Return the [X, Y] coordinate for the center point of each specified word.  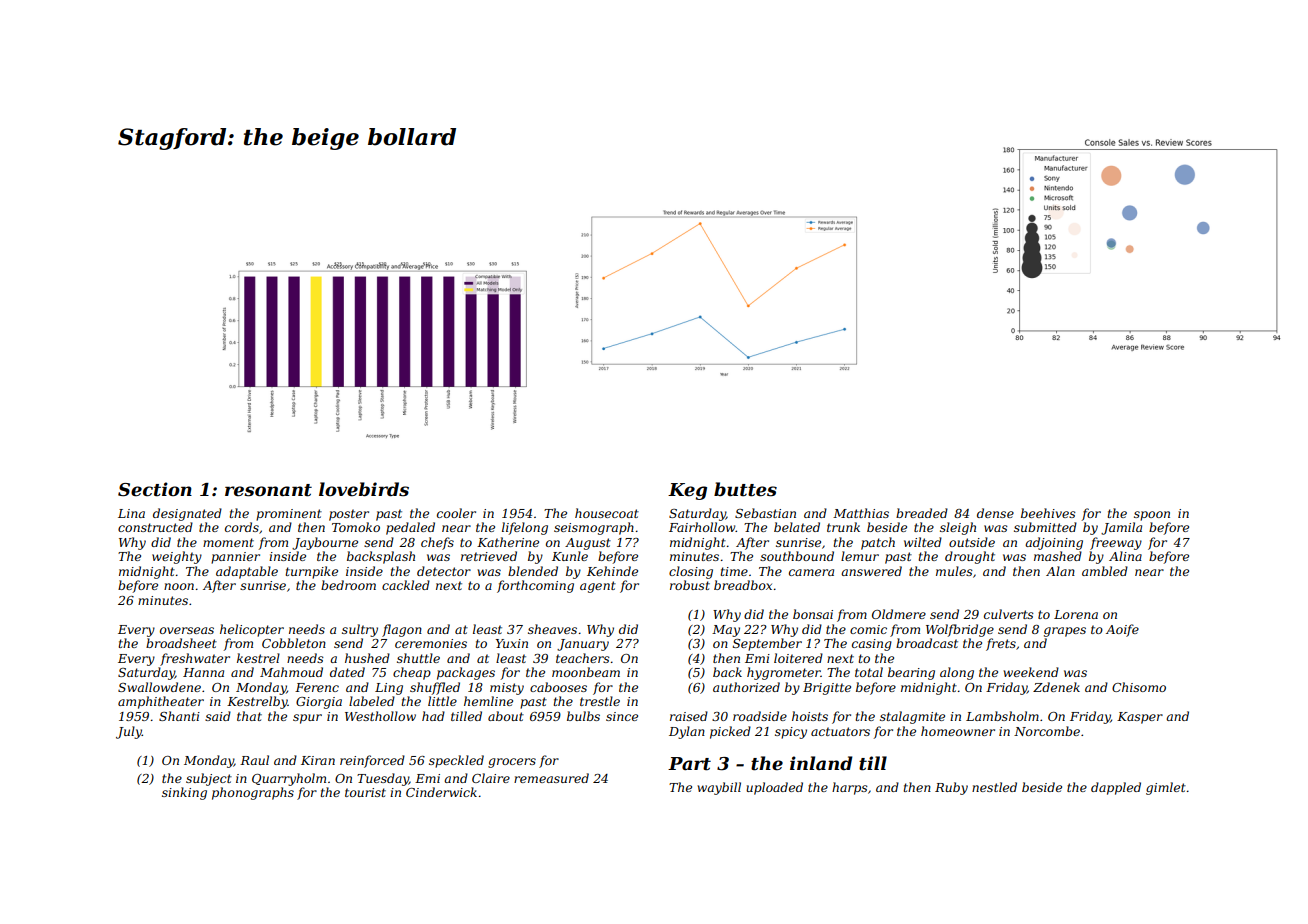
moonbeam [586, 672]
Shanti [179, 716]
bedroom [348, 585]
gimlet [1166, 788]
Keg [687, 491]
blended [533, 571]
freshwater [195, 659]
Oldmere [899, 614]
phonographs [253, 793]
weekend [1031, 672]
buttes [745, 489]
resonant [268, 490]
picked [730, 732]
